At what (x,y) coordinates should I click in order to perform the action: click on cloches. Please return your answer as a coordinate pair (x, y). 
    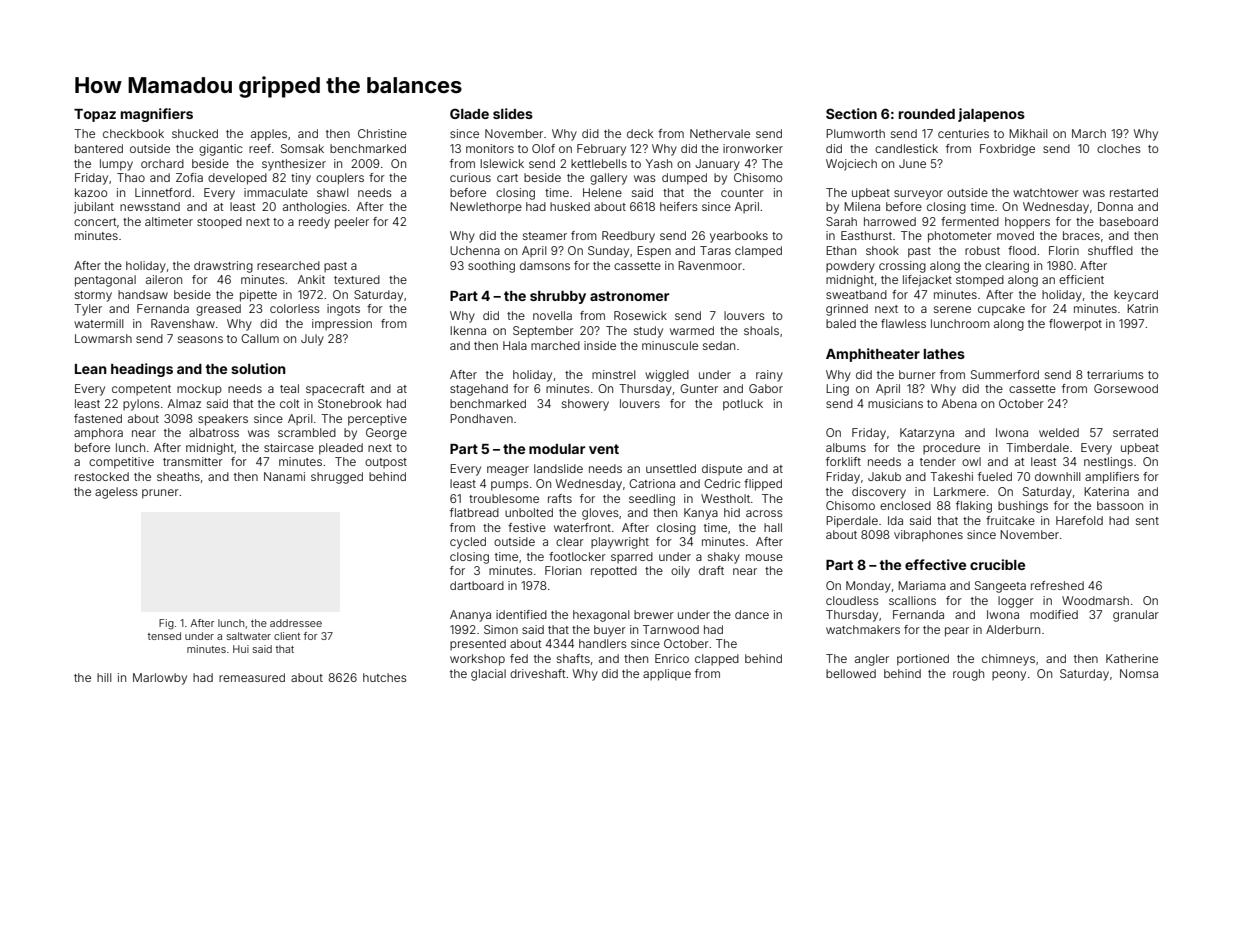
    Looking at the image, I should click on (1119, 148).
